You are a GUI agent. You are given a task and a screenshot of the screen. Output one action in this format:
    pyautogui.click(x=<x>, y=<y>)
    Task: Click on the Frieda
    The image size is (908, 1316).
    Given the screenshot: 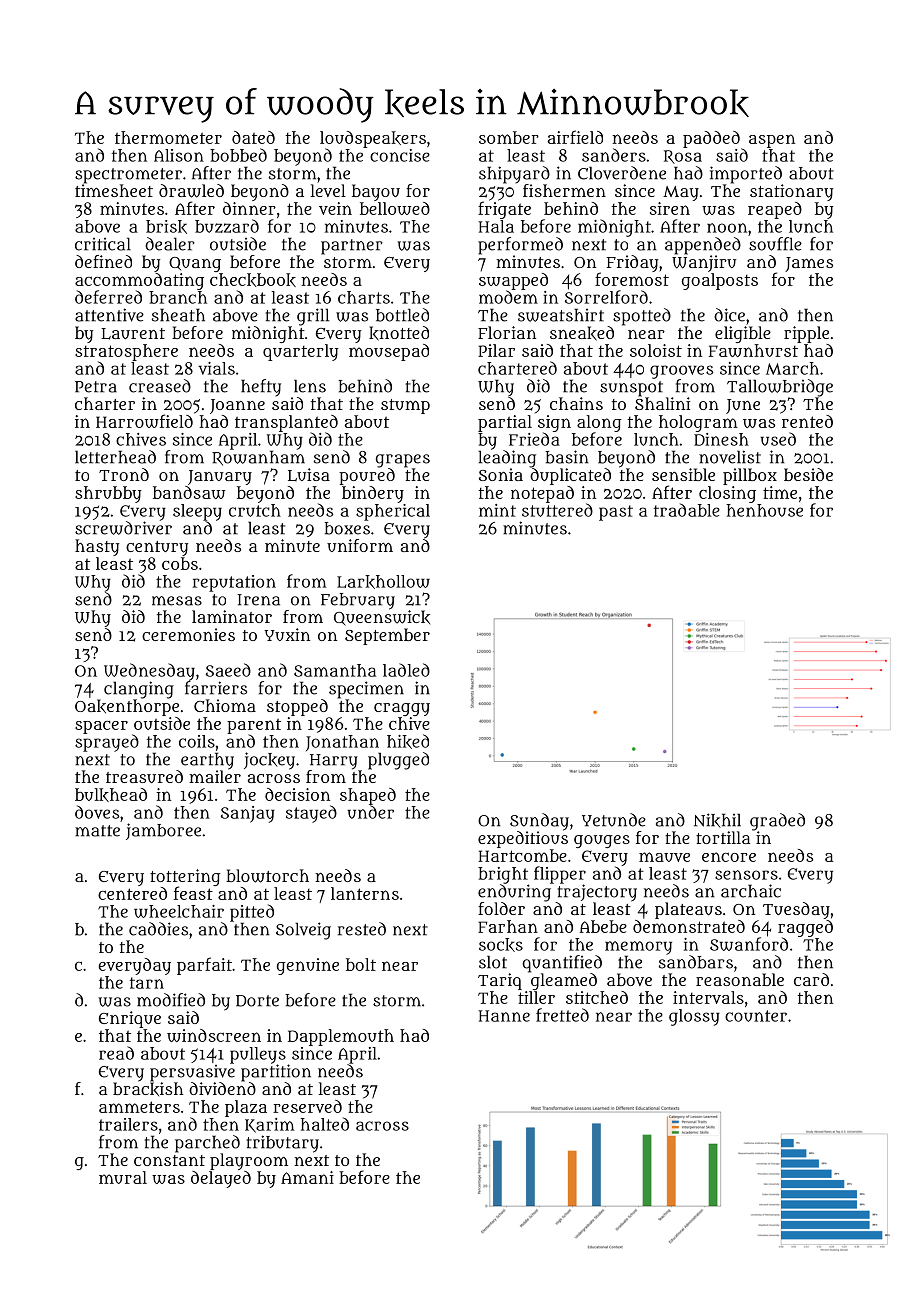 What is the action you would take?
    pyautogui.click(x=534, y=439)
